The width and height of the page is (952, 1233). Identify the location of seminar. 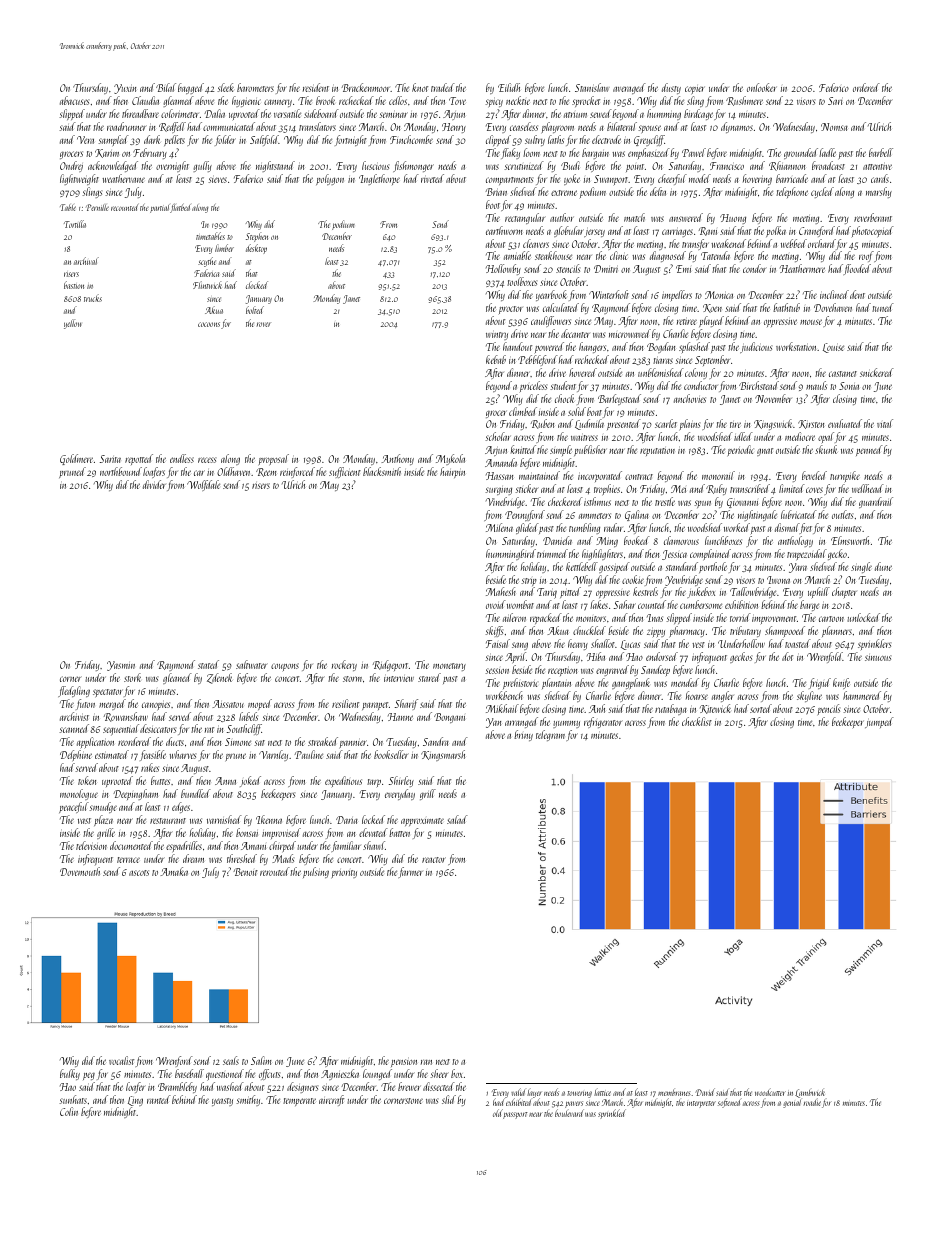
(393, 114).
